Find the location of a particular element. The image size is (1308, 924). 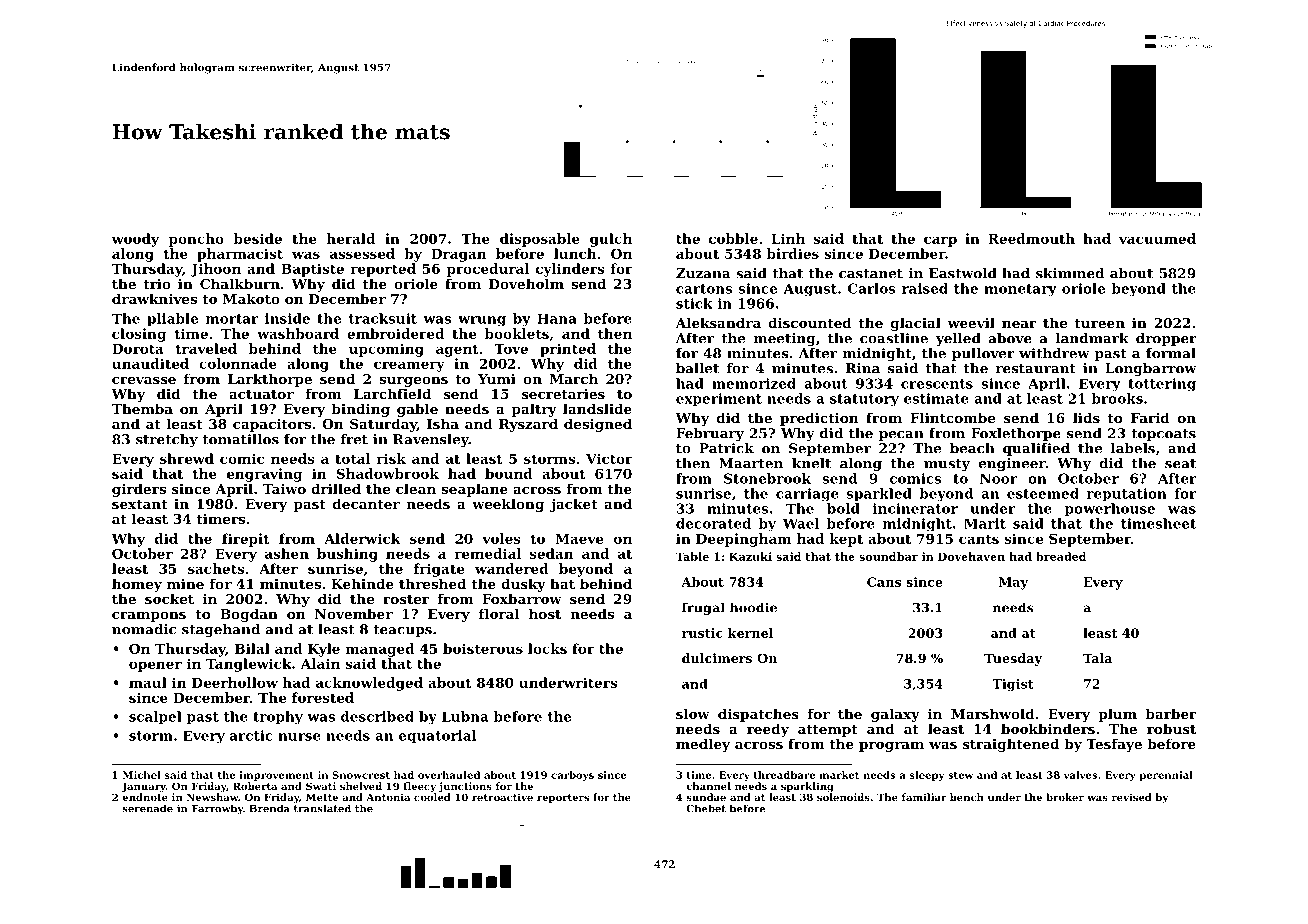

maul is located at coordinates (148, 682).
